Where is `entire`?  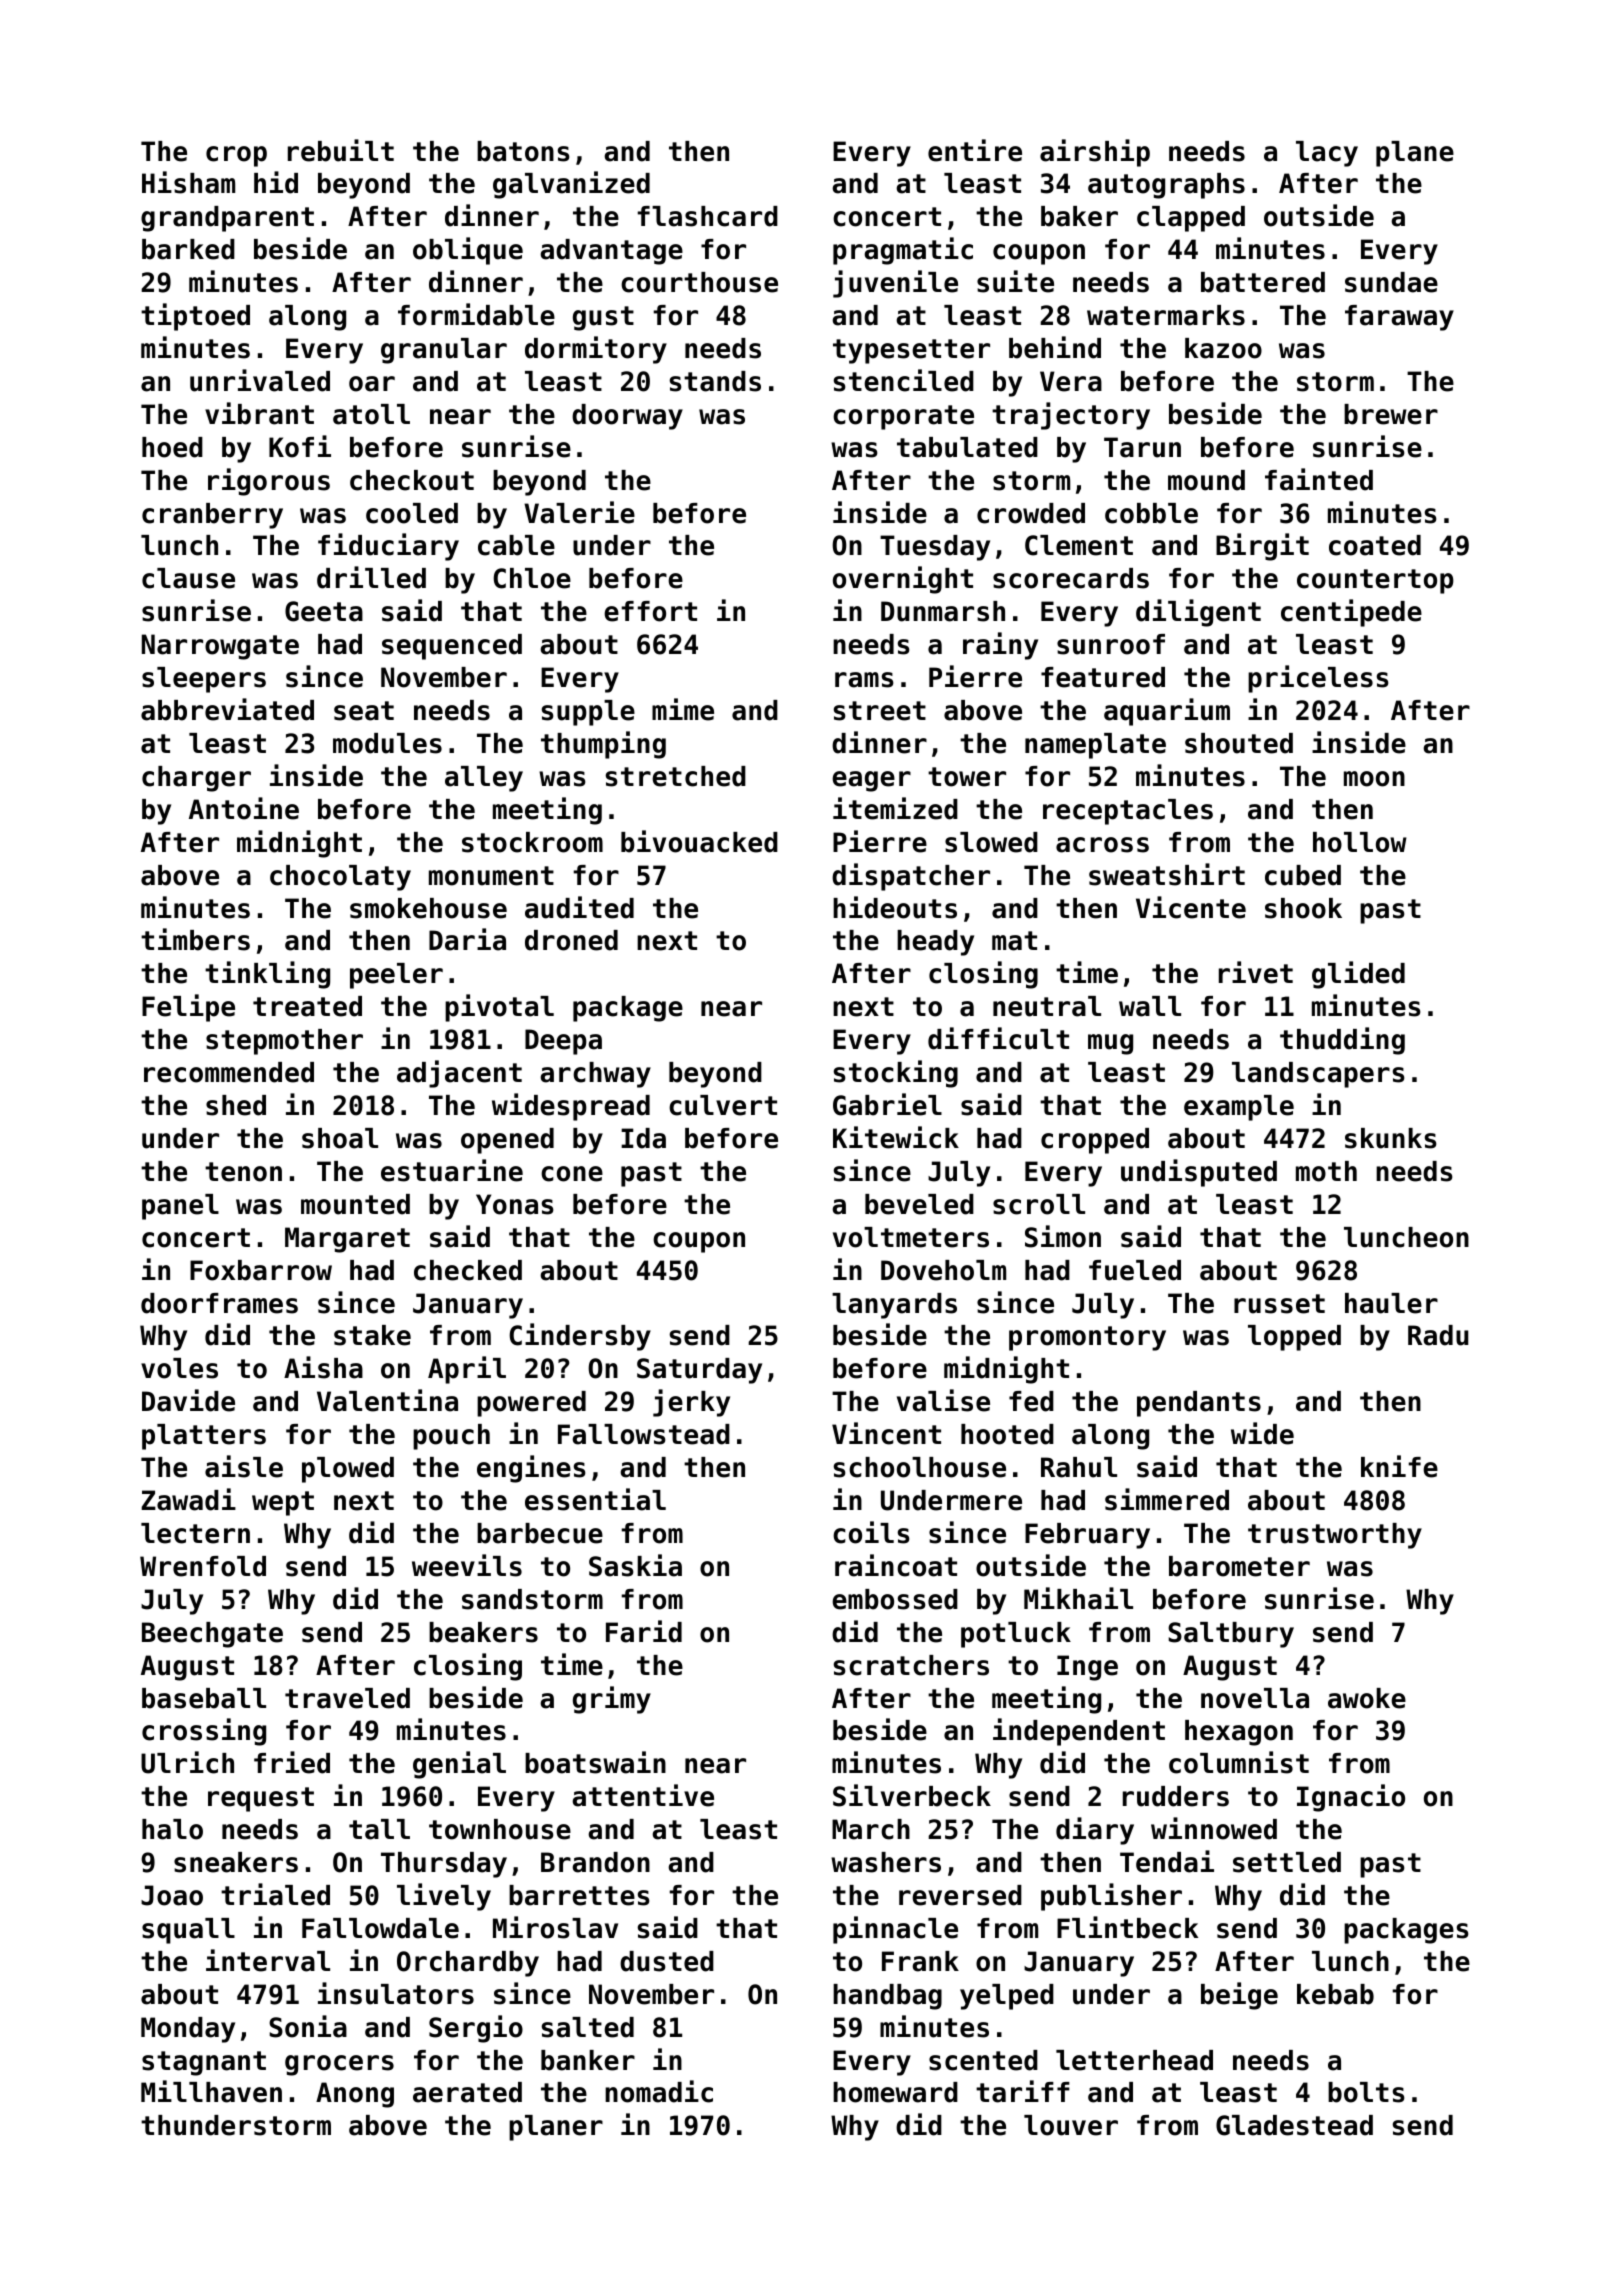
entire is located at coordinates (975, 150).
